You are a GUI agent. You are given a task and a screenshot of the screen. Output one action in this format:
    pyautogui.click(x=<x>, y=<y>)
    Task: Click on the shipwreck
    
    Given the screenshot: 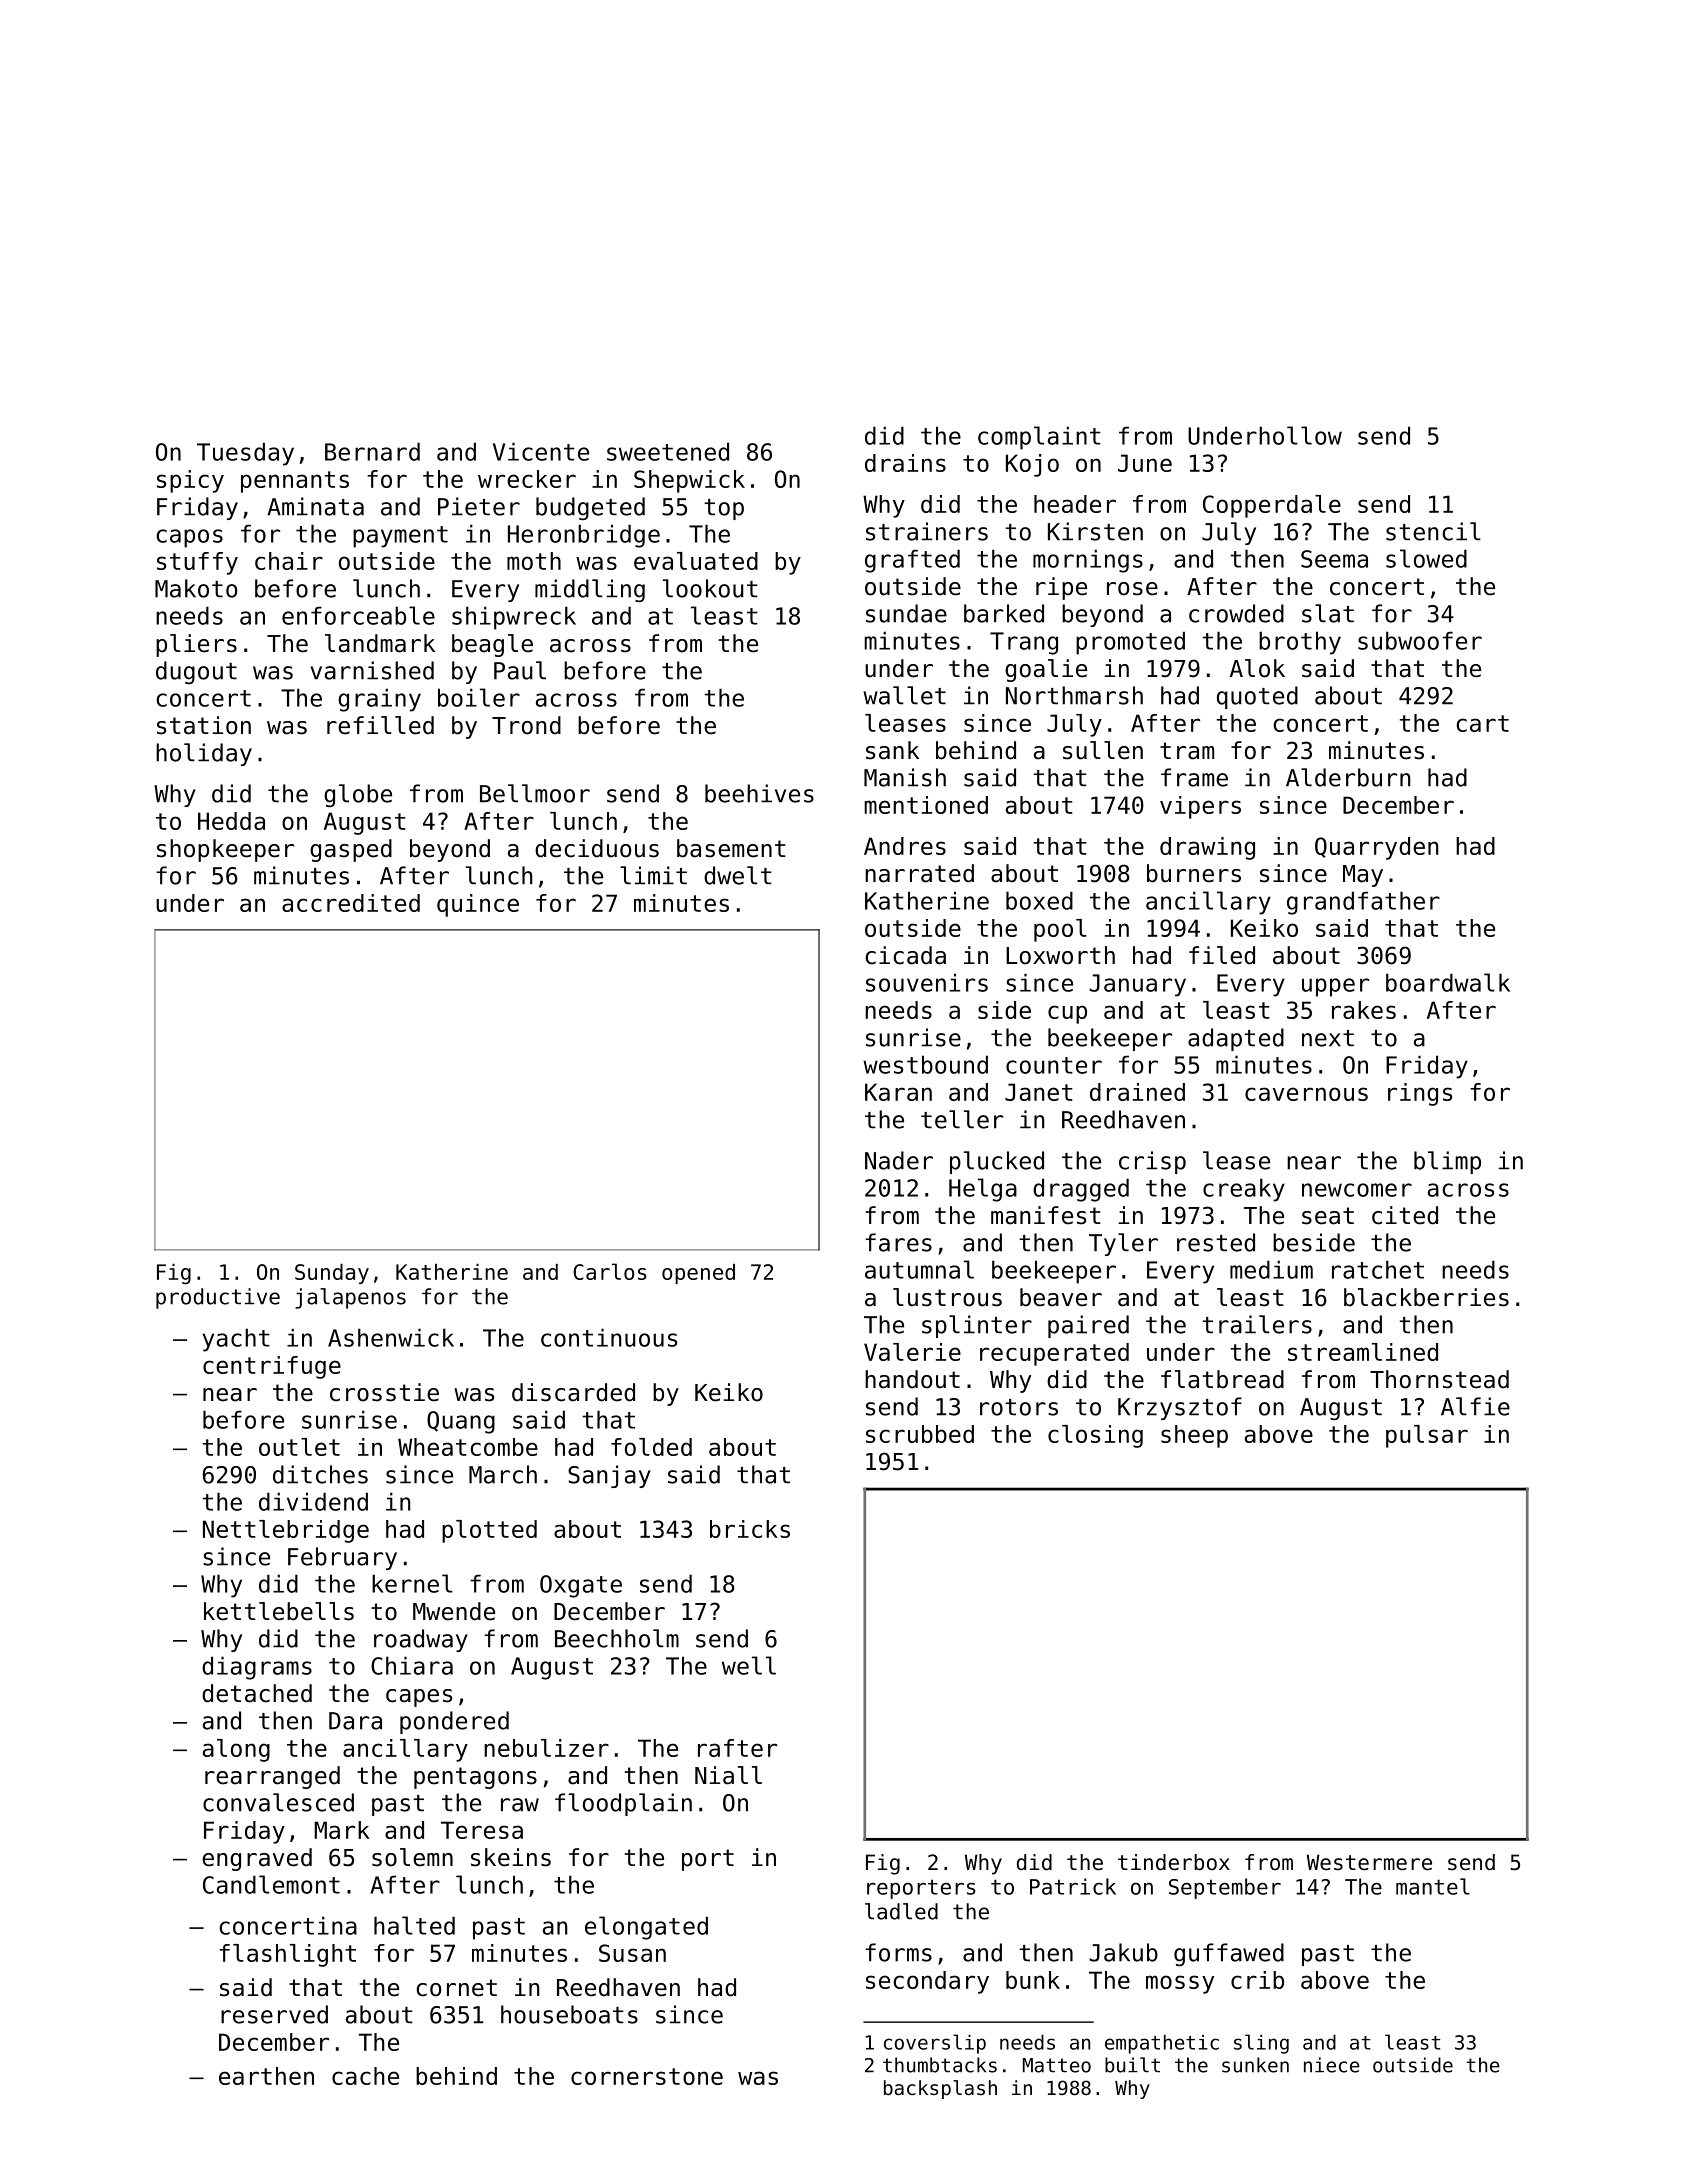 What is the action you would take?
    pyautogui.click(x=514, y=618)
